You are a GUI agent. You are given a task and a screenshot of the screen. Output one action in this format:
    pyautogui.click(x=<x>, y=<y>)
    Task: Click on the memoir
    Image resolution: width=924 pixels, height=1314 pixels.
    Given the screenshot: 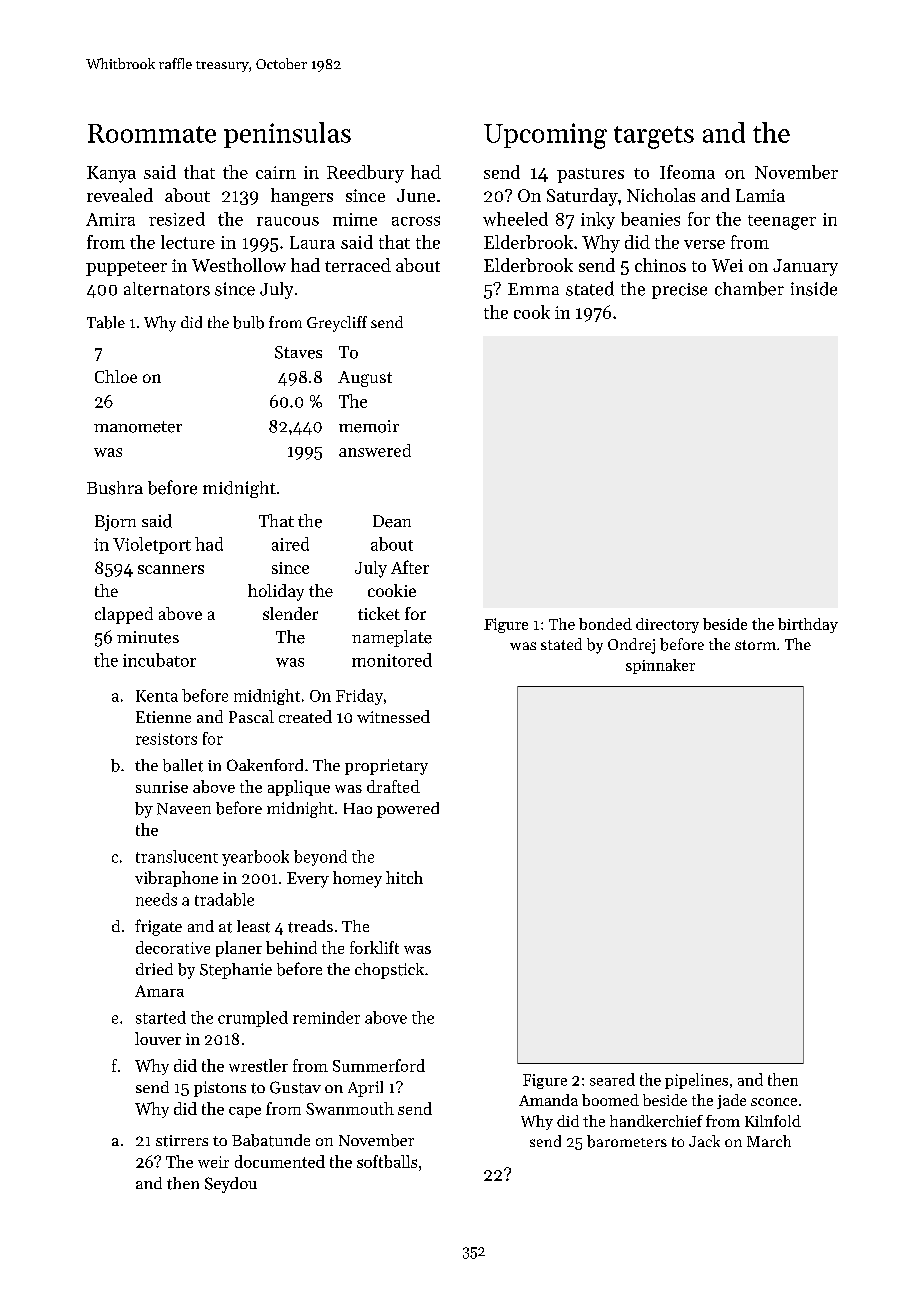 What is the action you would take?
    pyautogui.click(x=369, y=426)
